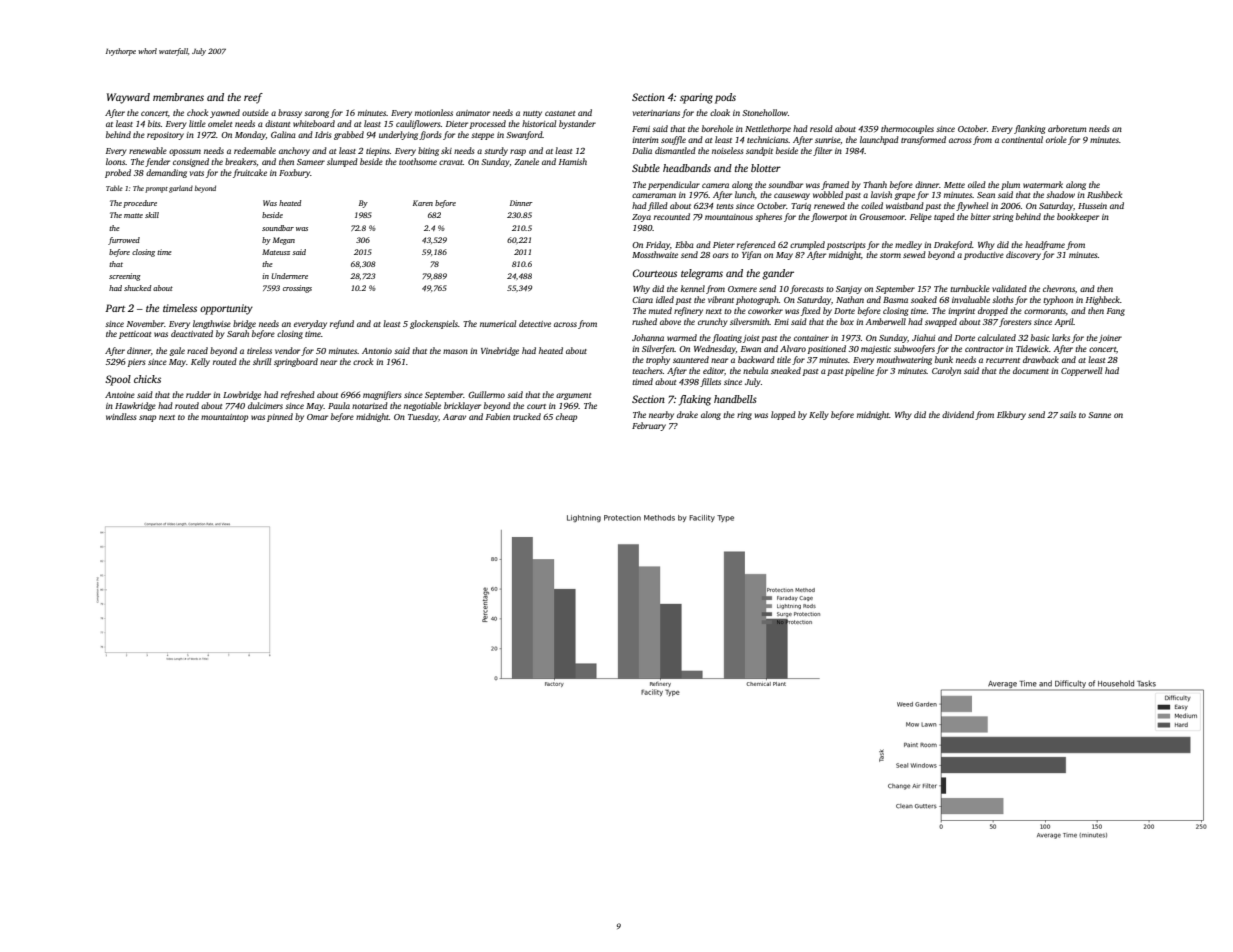 This document has width=1233, height=952. I want to click on reef, so click(253, 98).
